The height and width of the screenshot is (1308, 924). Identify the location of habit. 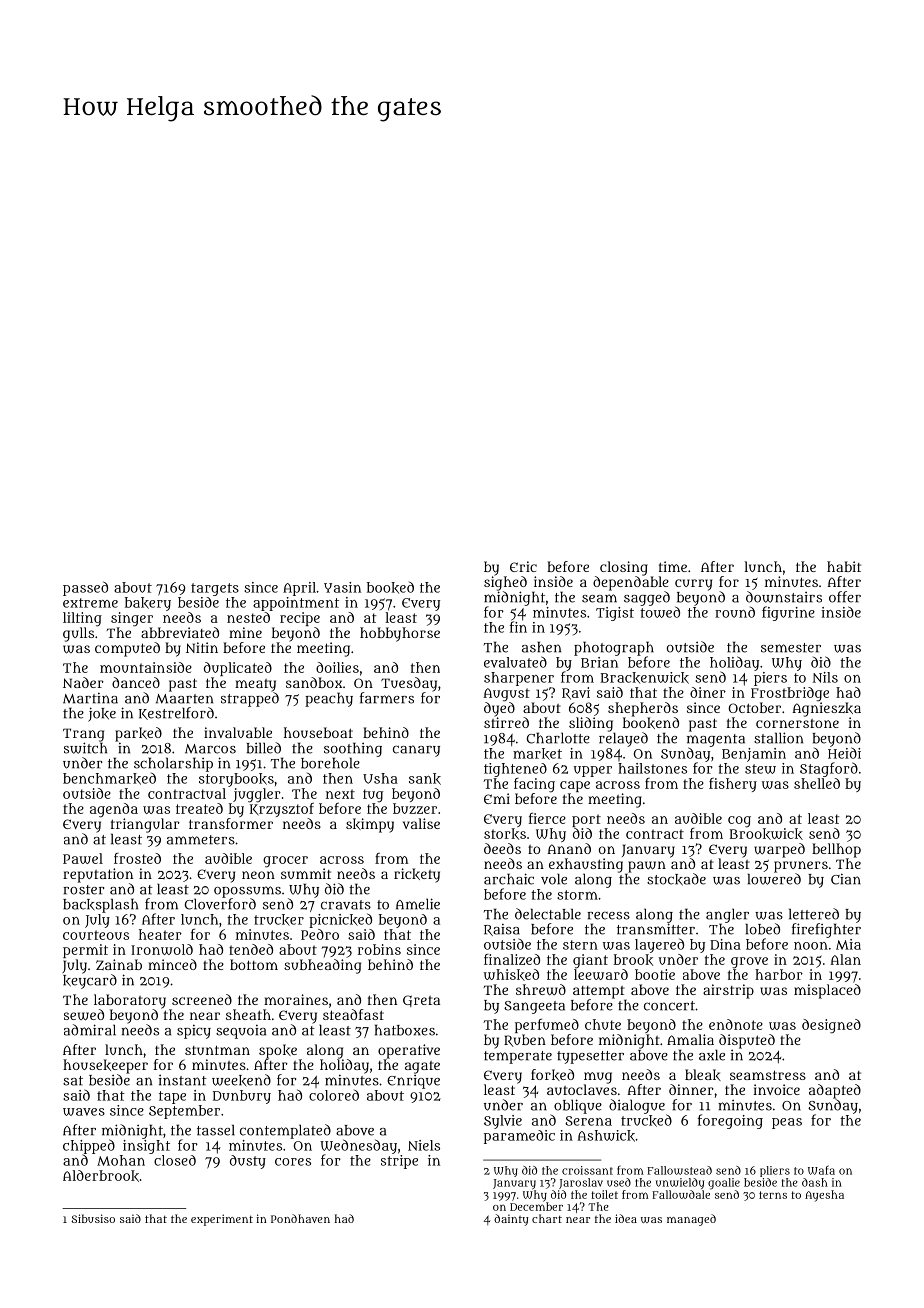
(844, 566).
